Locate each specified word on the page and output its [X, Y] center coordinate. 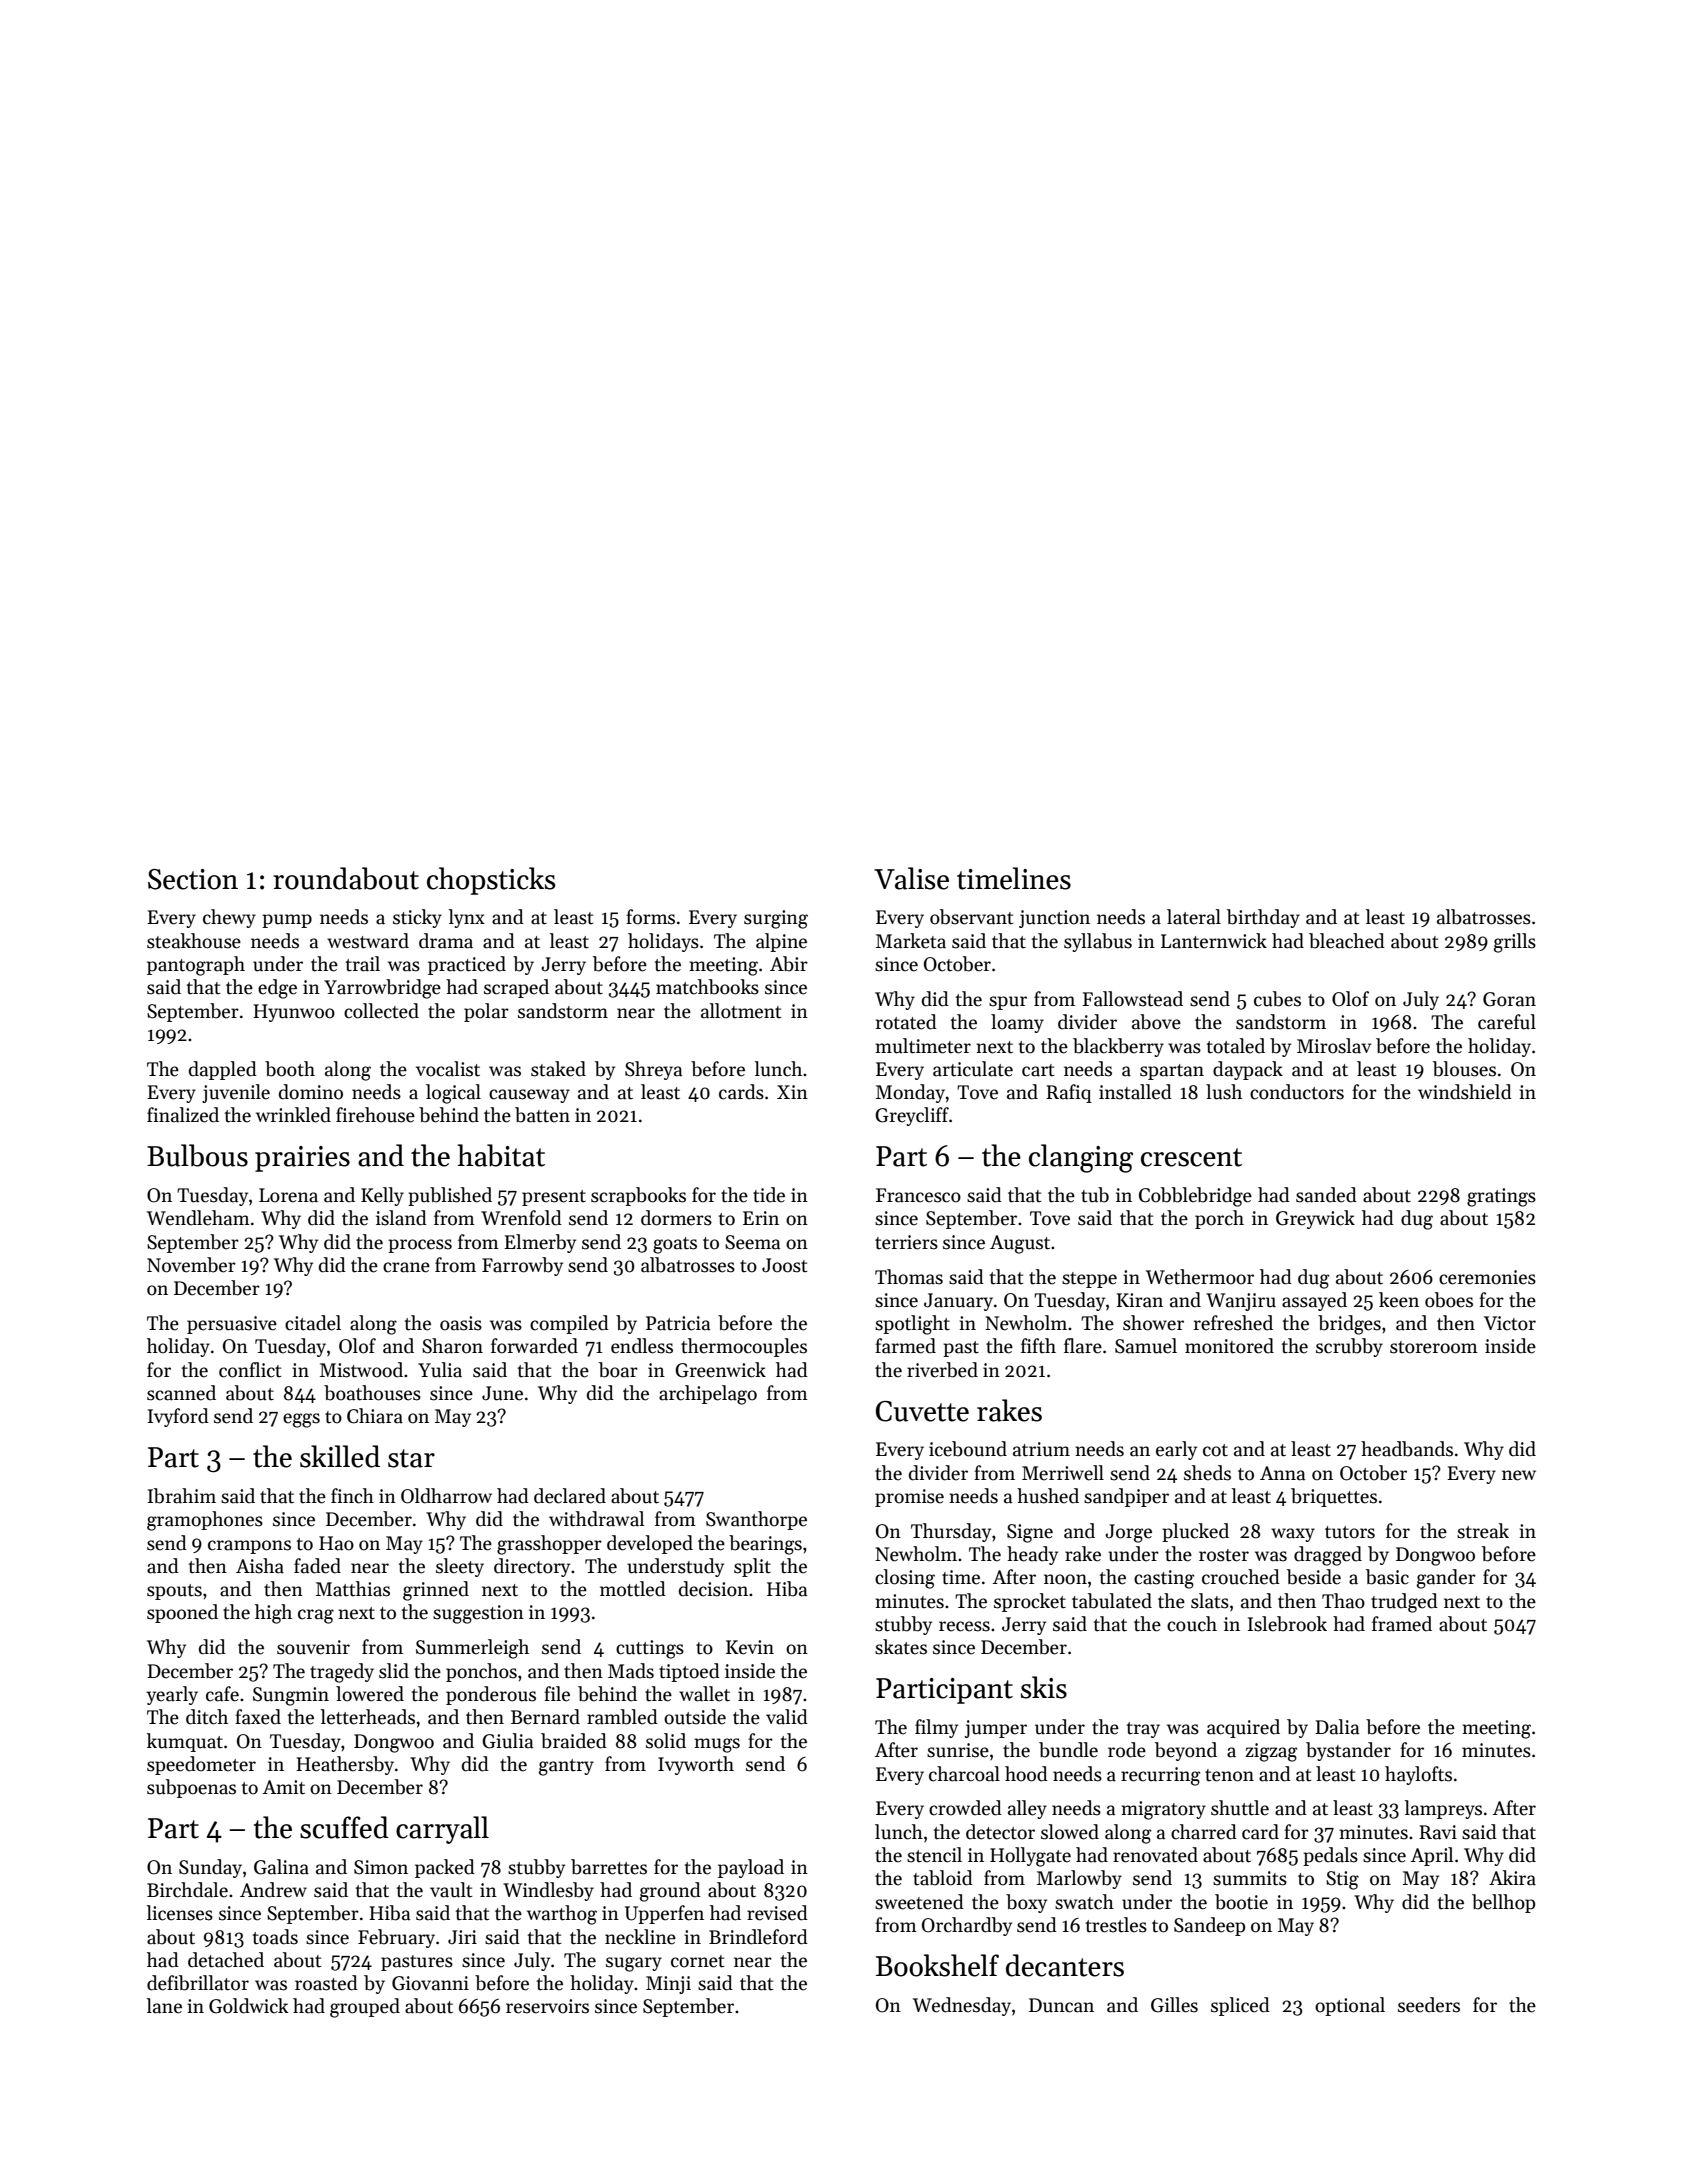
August [1020, 1244]
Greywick [1315, 1219]
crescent [1191, 1157]
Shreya [653, 1070]
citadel [313, 1323]
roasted [326, 1983]
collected [381, 1011]
